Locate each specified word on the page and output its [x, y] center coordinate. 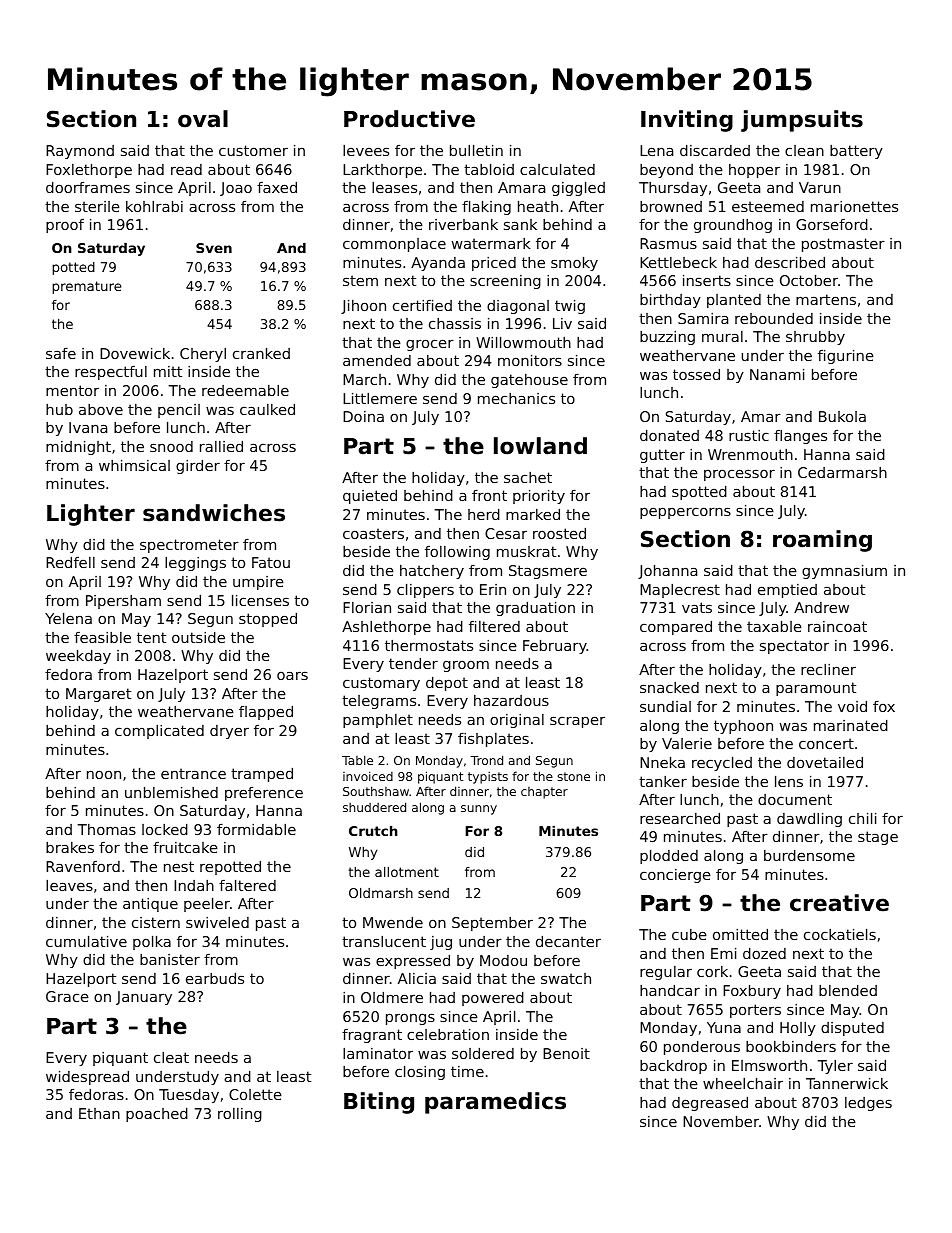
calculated [557, 169]
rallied [221, 446]
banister [170, 959]
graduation [535, 609]
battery [856, 152]
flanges [800, 437]
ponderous [702, 1048]
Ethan [99, 1113]
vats [697, 607]
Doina [363, 416]
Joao [236, 189]
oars [292, 676]
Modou [503, 960]
